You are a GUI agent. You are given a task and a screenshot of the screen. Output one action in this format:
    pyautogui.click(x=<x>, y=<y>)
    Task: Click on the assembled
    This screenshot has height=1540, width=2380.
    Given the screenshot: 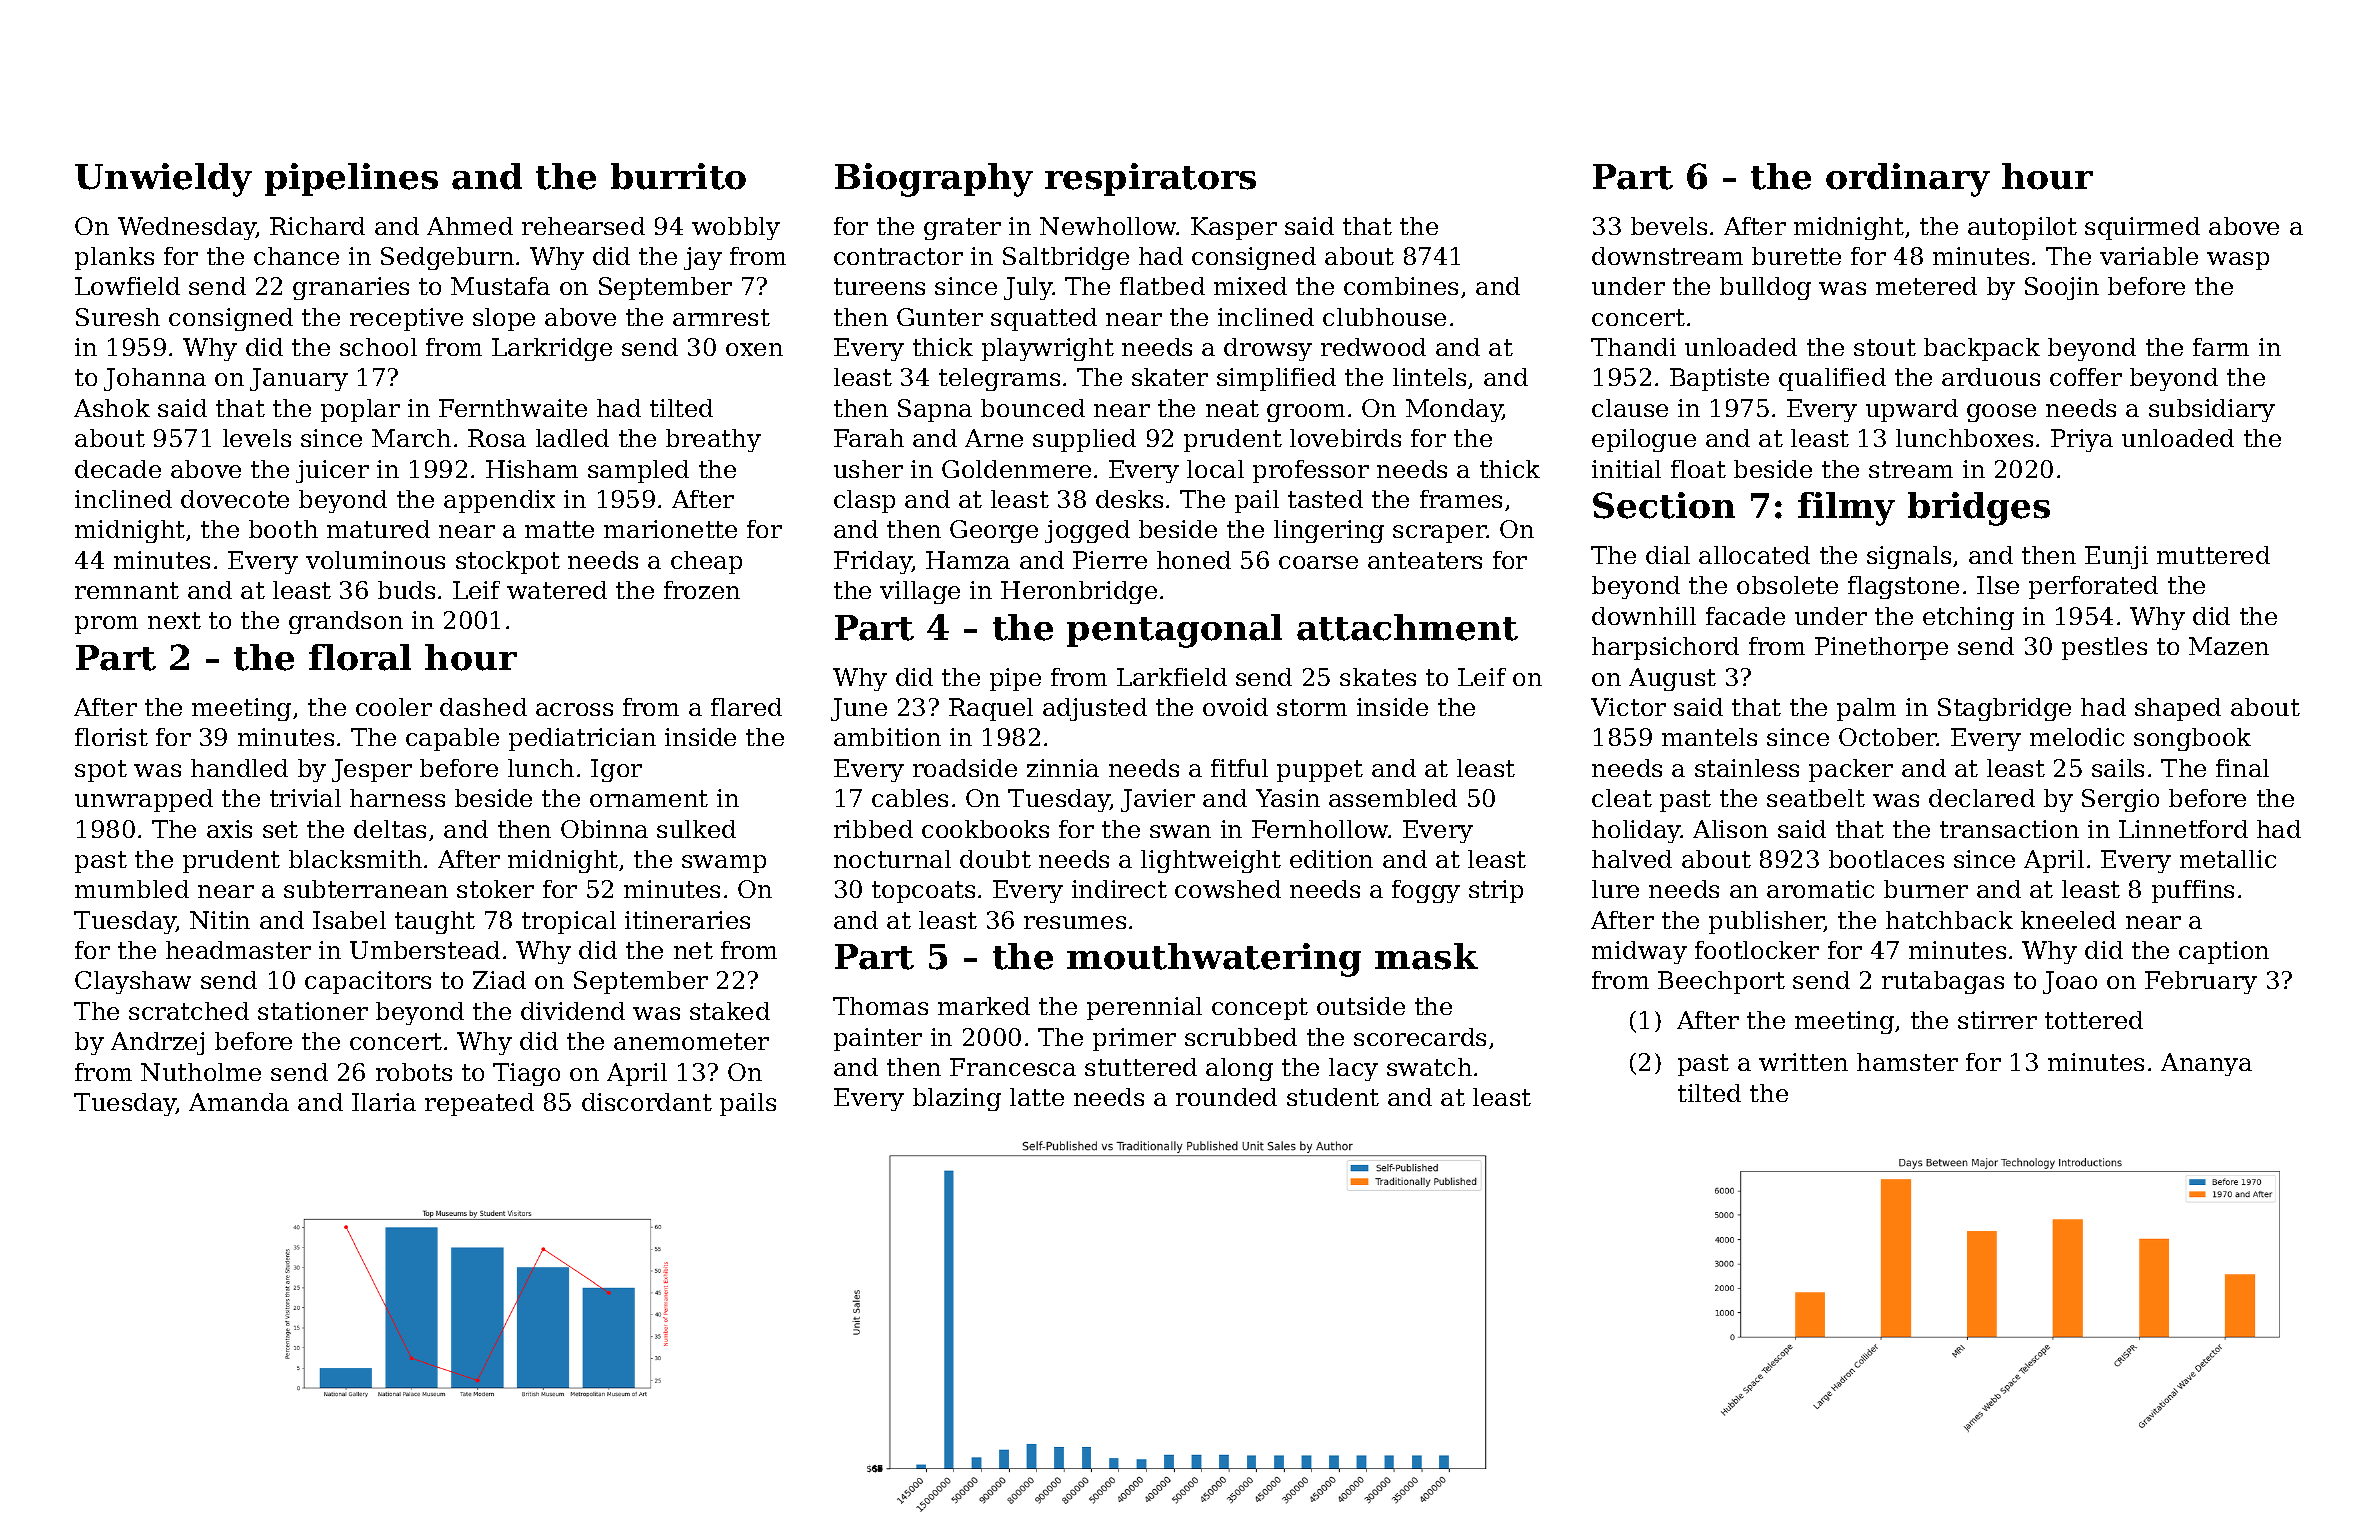 What is the action you would take?
    pyautogui.click(x=1393, y=798)
